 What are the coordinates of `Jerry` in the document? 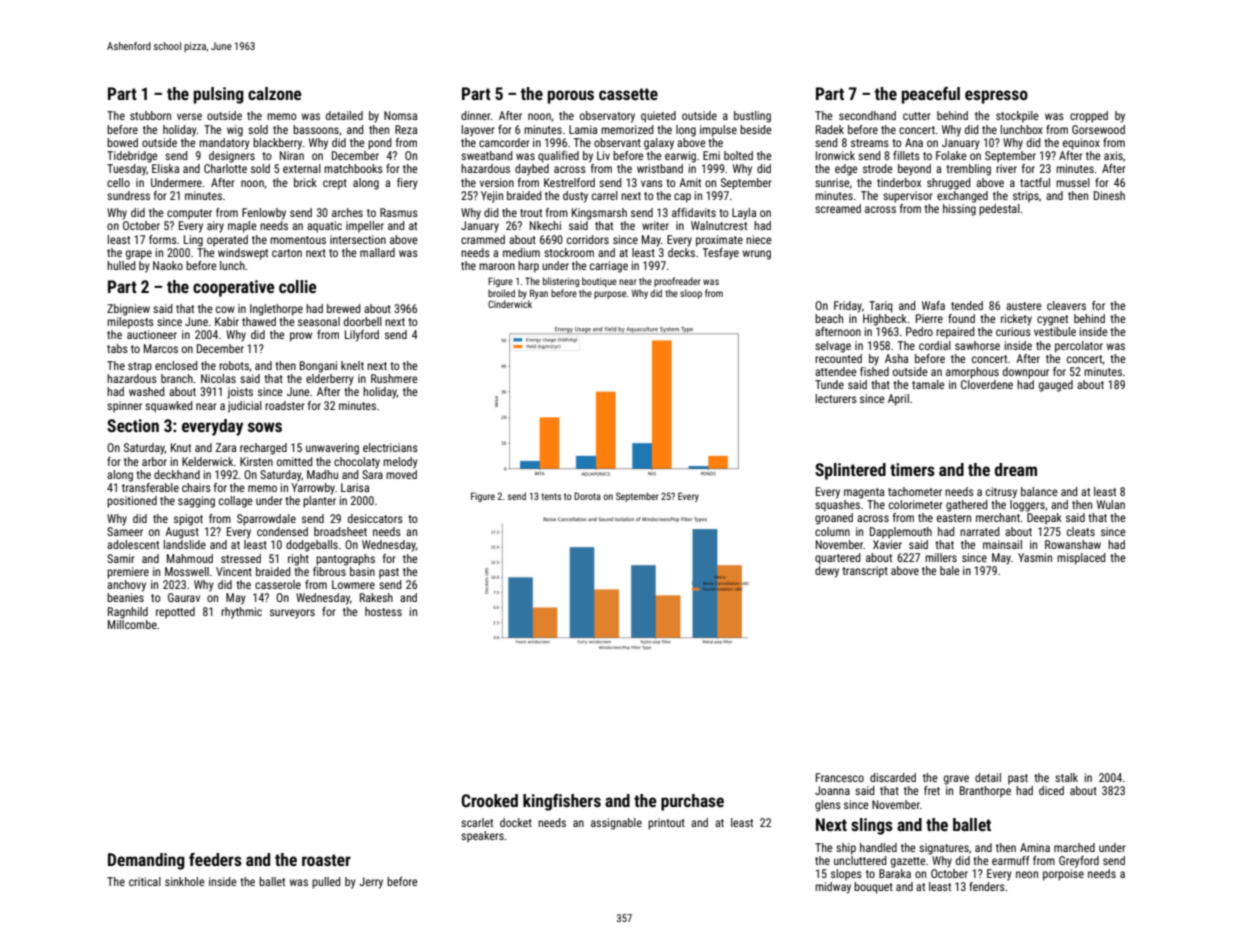 It's located at (371, 883).
